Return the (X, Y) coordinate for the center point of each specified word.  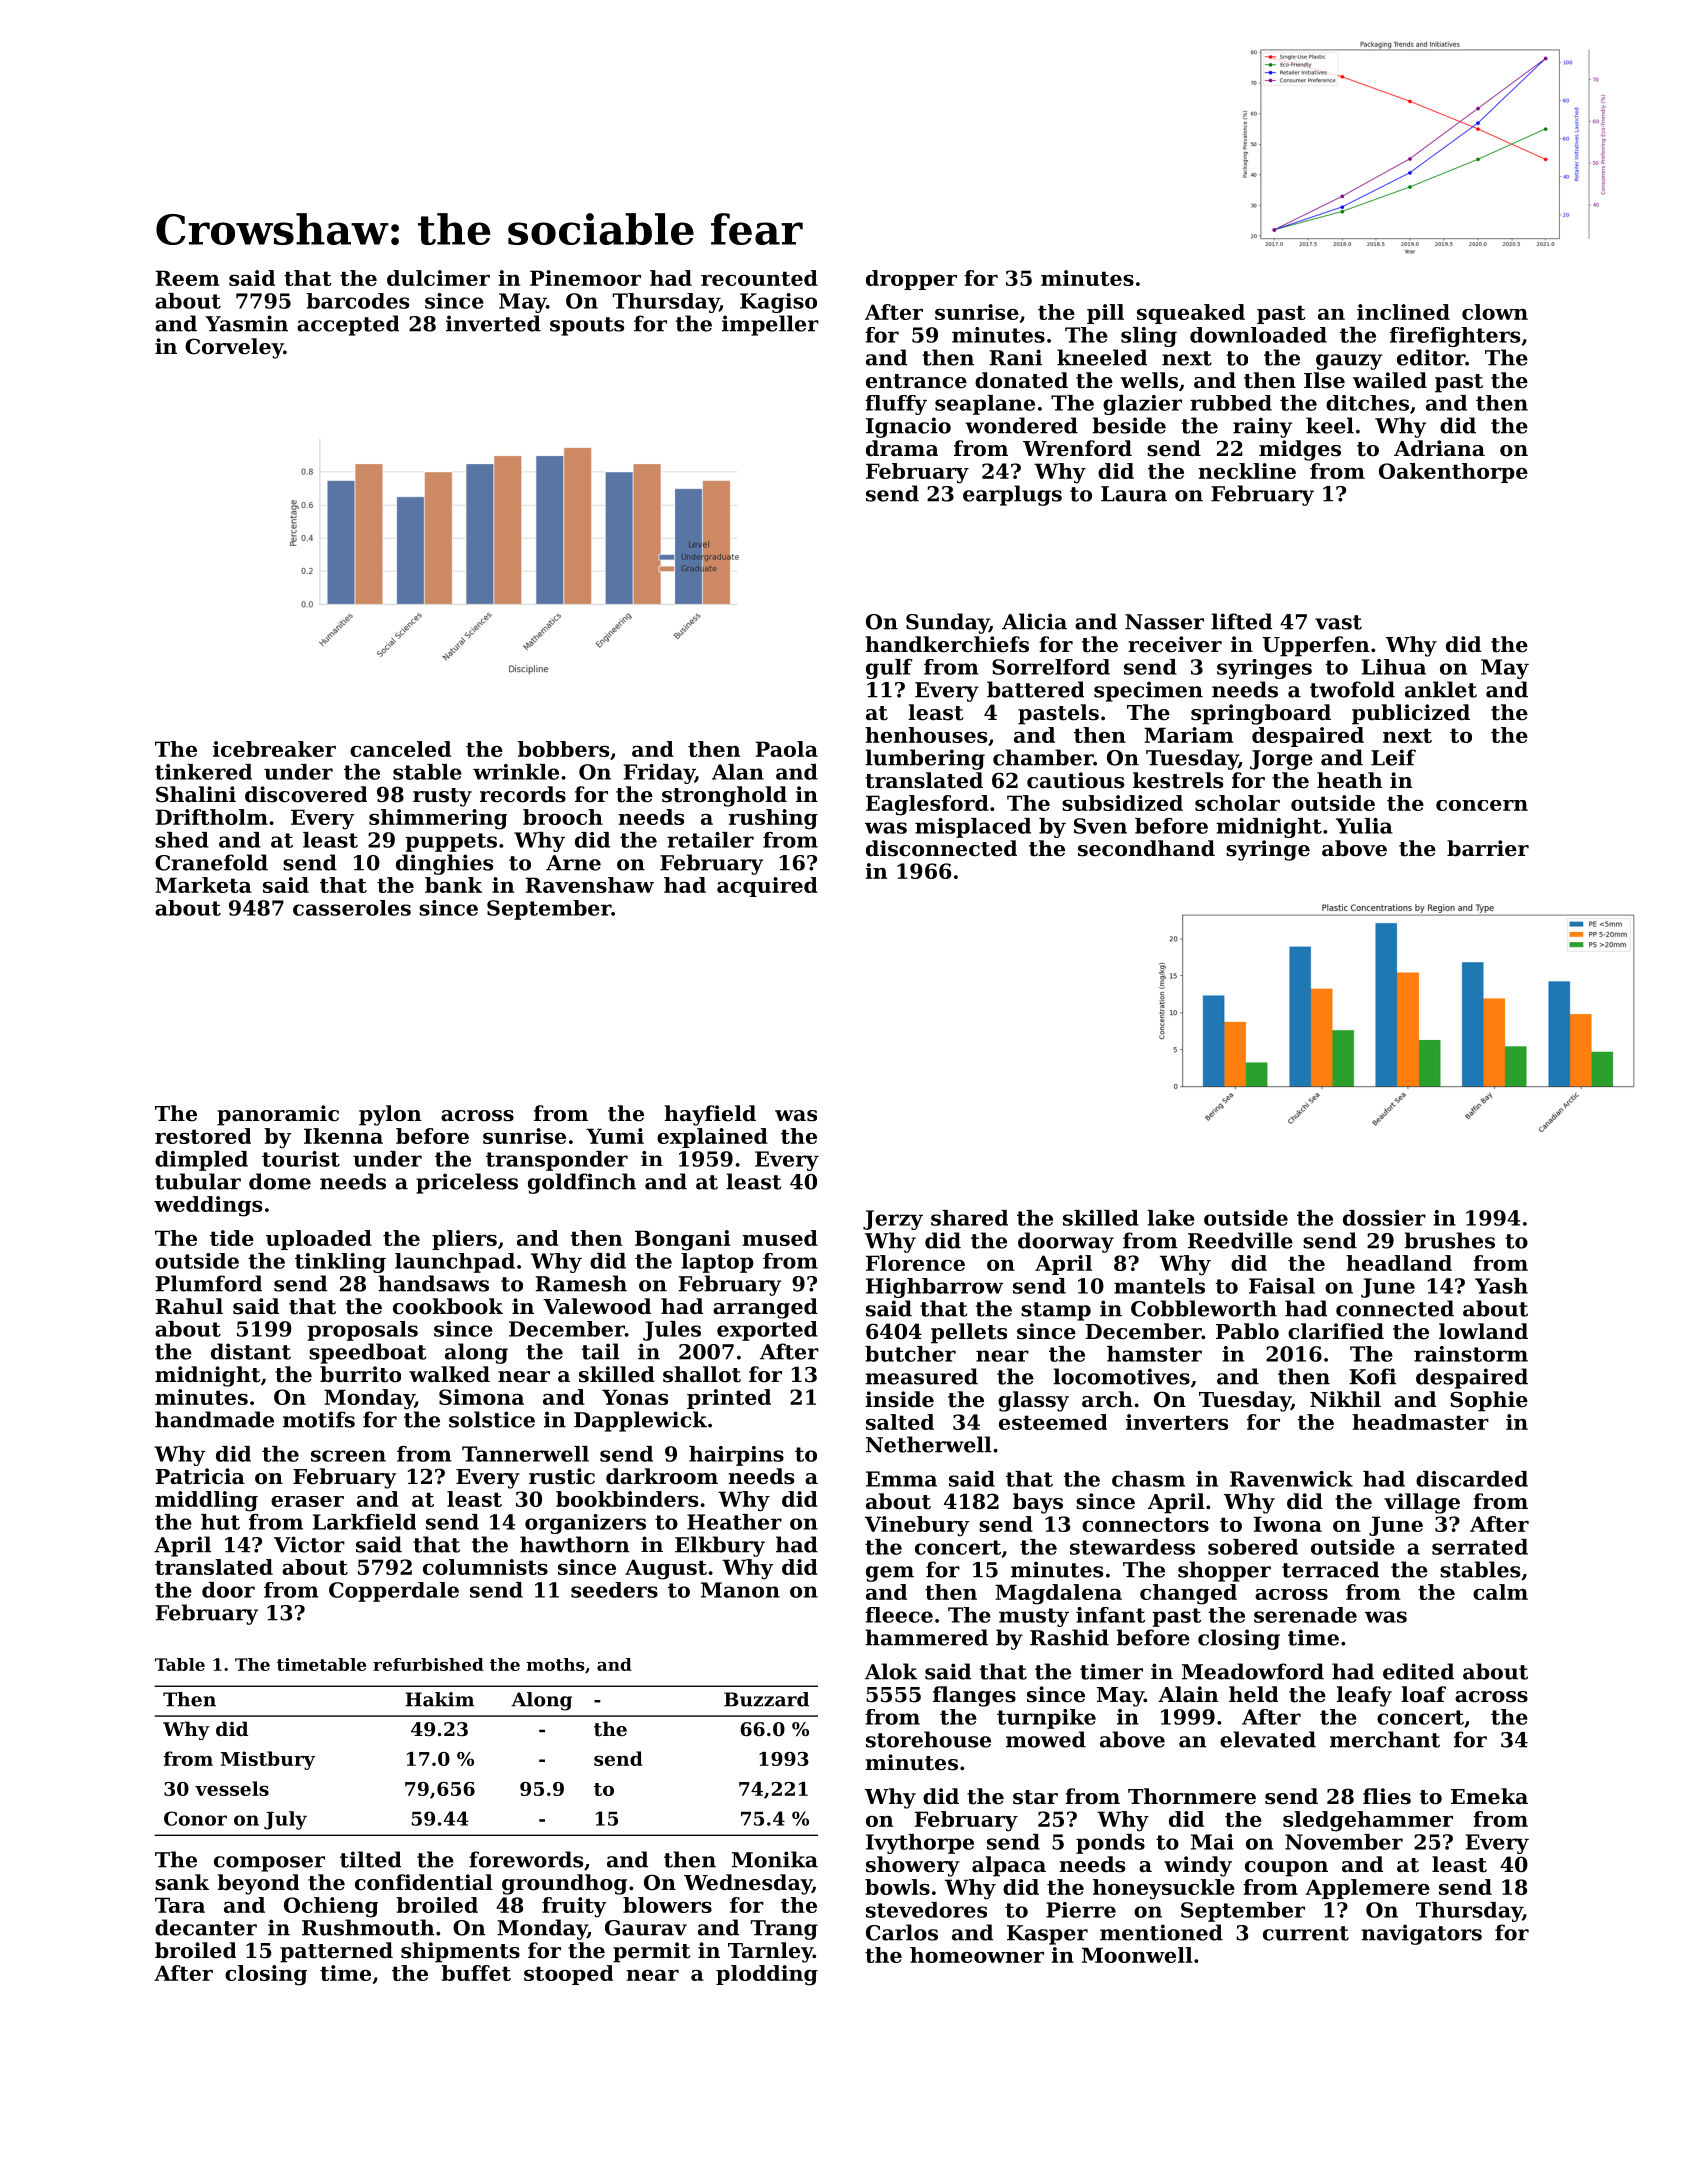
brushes (1449, 1240)
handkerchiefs (947, 644)
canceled (400, 749)
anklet (1441, 689)
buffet (476, 1973)
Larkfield (364, 1522)
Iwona (1287, 1524)
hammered (926, 1637)
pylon (390, 1115)
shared (969, 1218)
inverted (493, 323)
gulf (889, 669)
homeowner (977, 1955)
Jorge (1281, 760)
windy (1198, 1866)
